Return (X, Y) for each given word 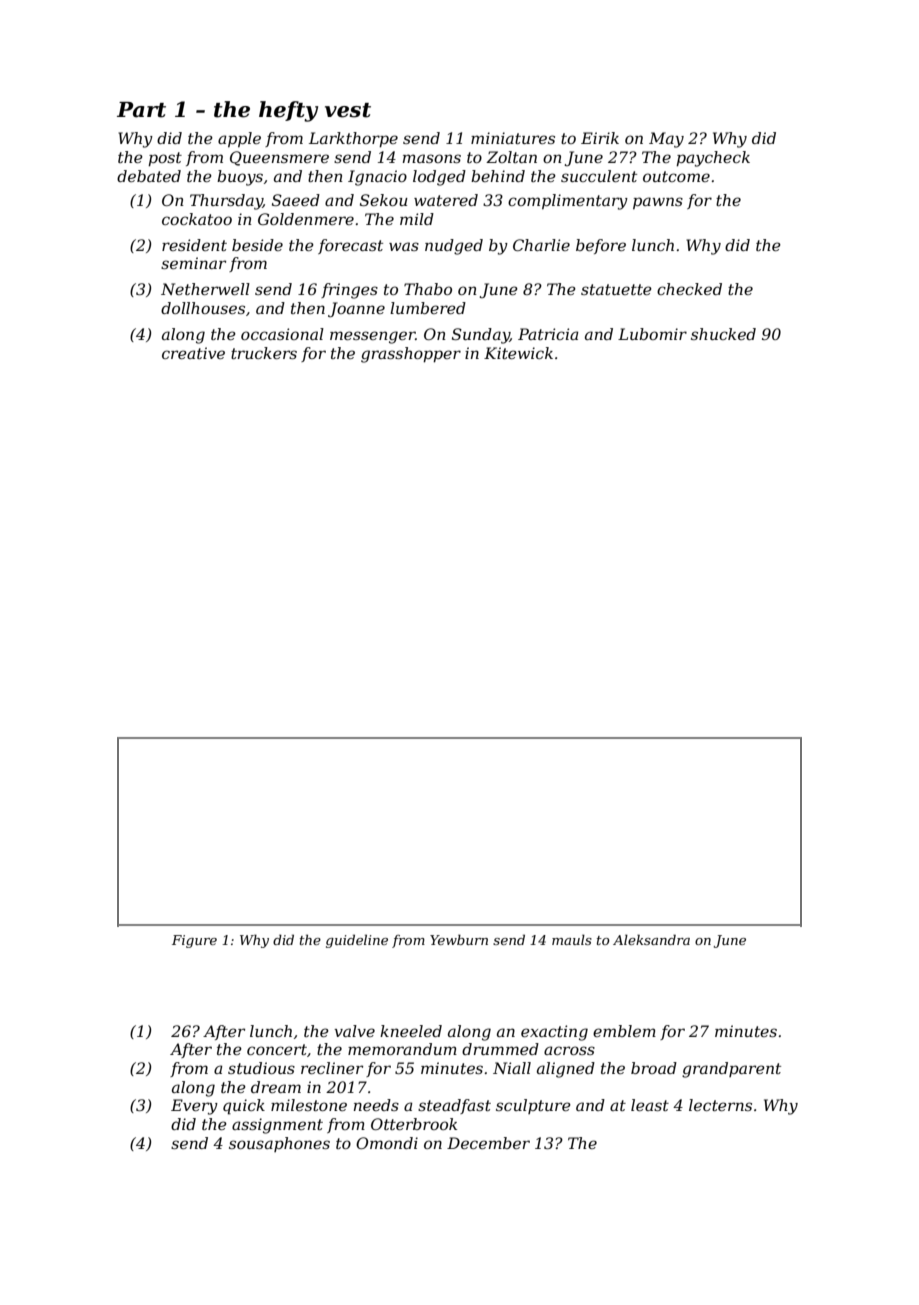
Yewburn (459, 939)
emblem (624, 1031)
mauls (572, 939)
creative (193, 353)
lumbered (428, 308)
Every (194, 1107)
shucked (723, 334)
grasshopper (411, 355)
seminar (193, 263)
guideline (357, 941)
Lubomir (652, 334)
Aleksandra (651, 939)
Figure (194, 941)
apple (239, 139)
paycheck (713, 159)
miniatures (513, 138)
